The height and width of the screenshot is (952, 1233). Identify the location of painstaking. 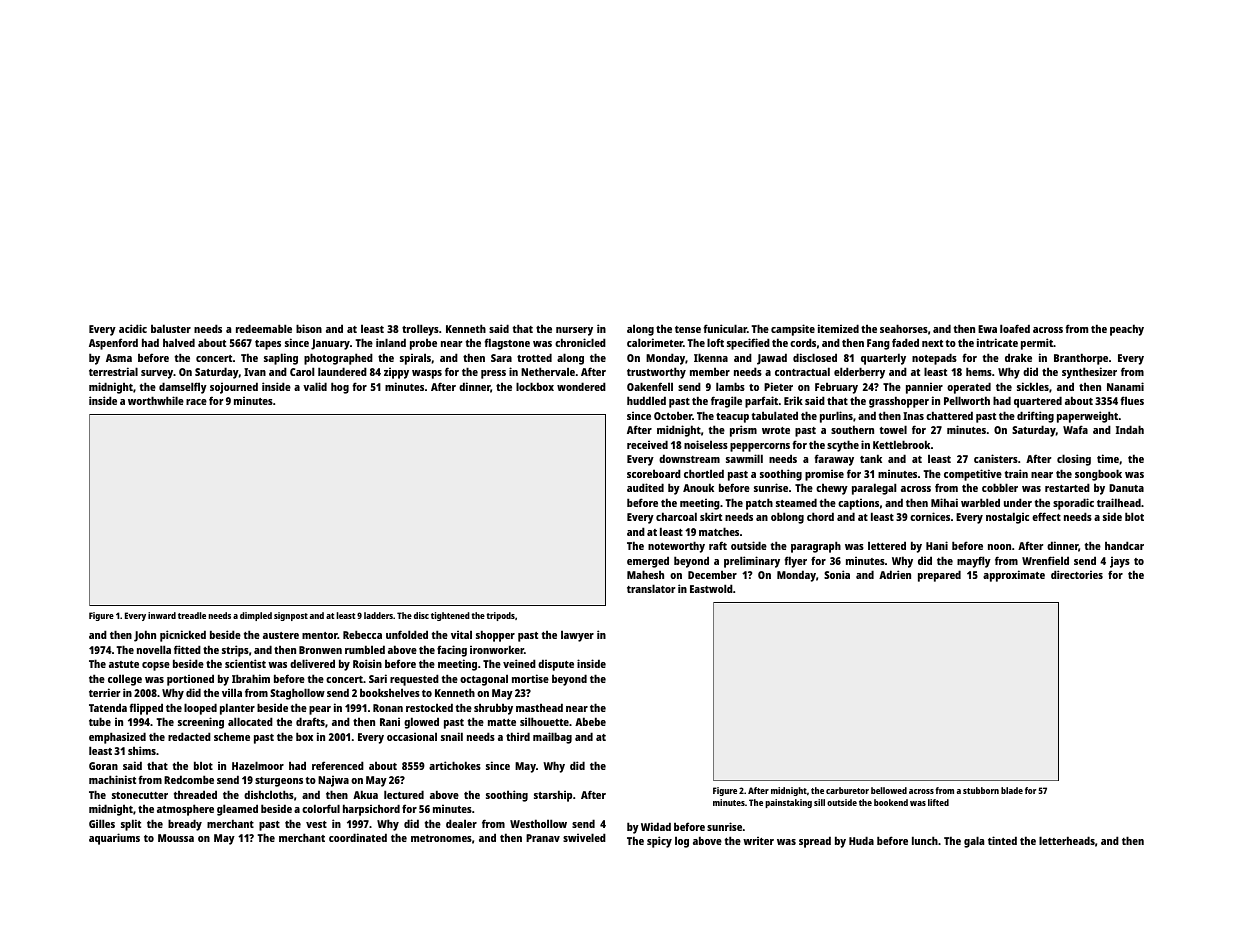
(788, 803).
